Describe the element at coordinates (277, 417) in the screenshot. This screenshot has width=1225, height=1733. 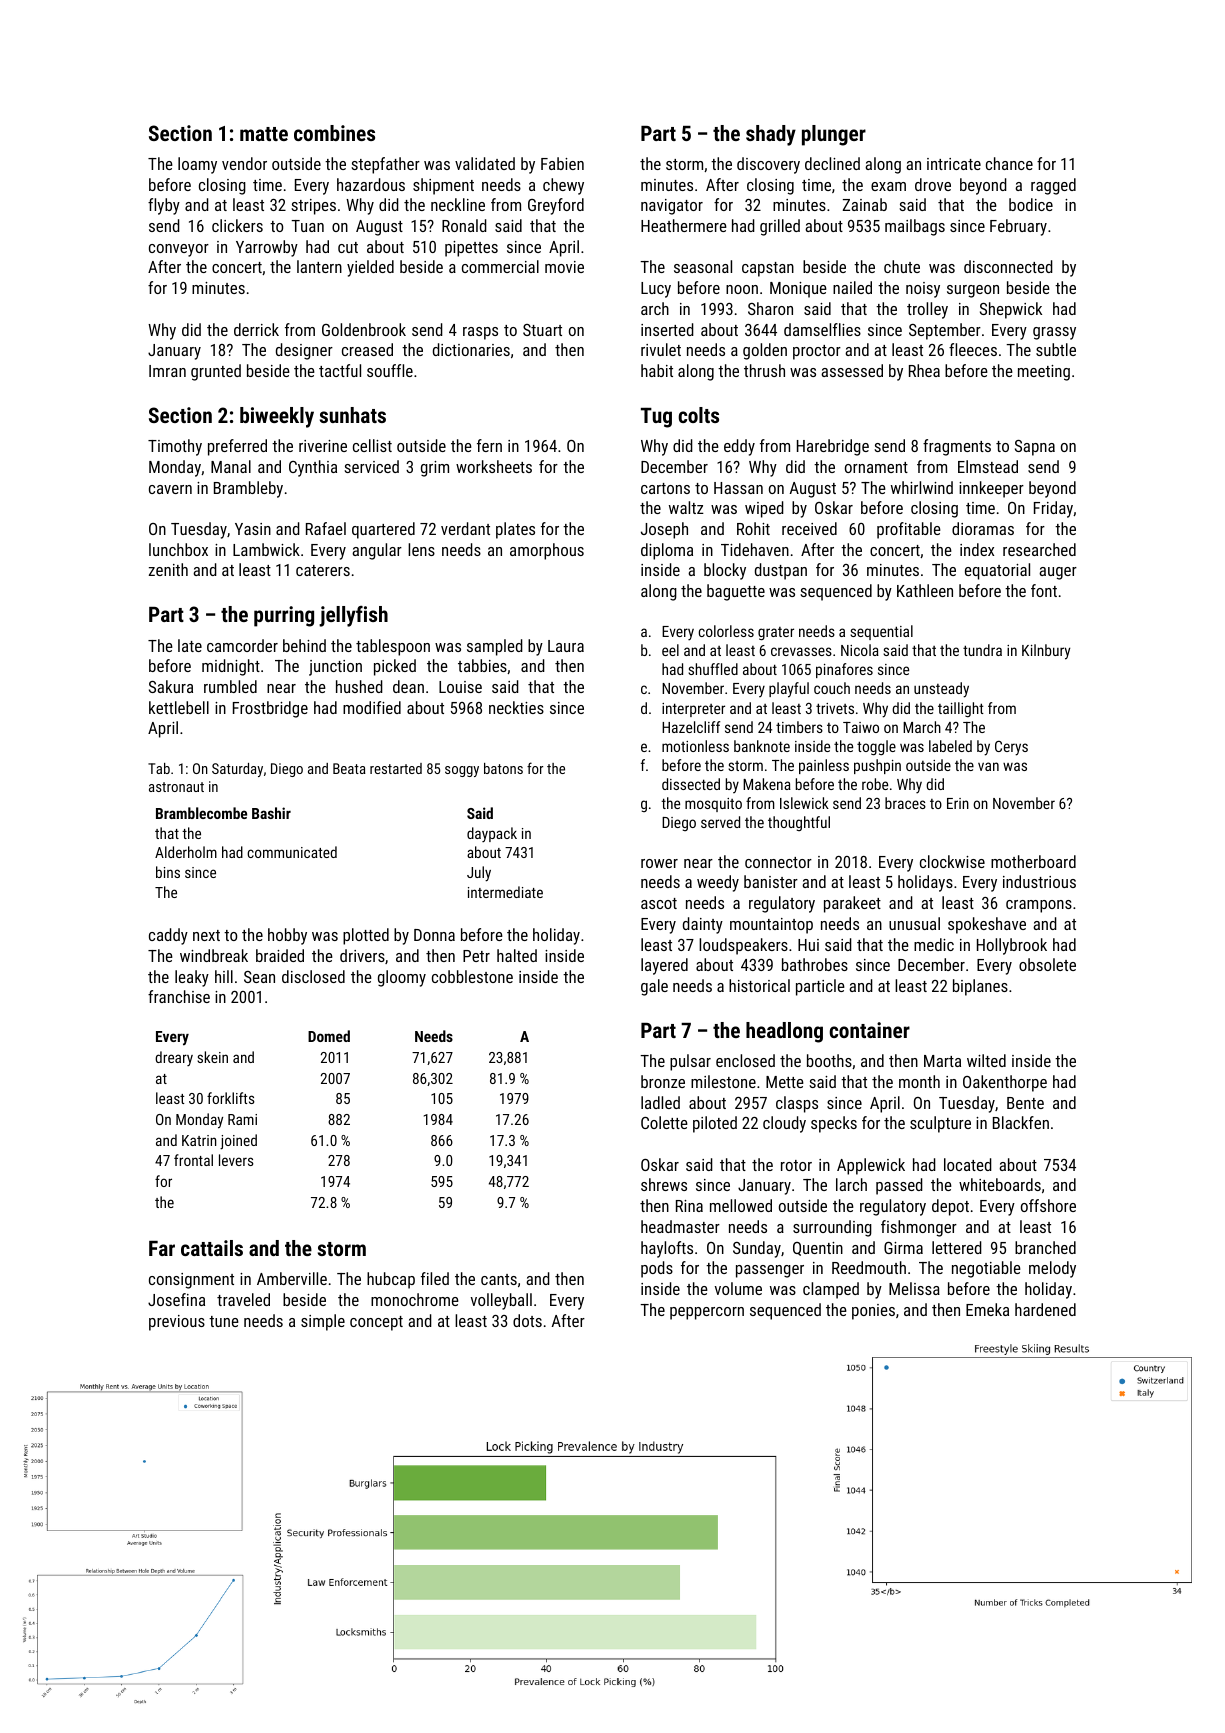
I see `biweekly` at that location.
